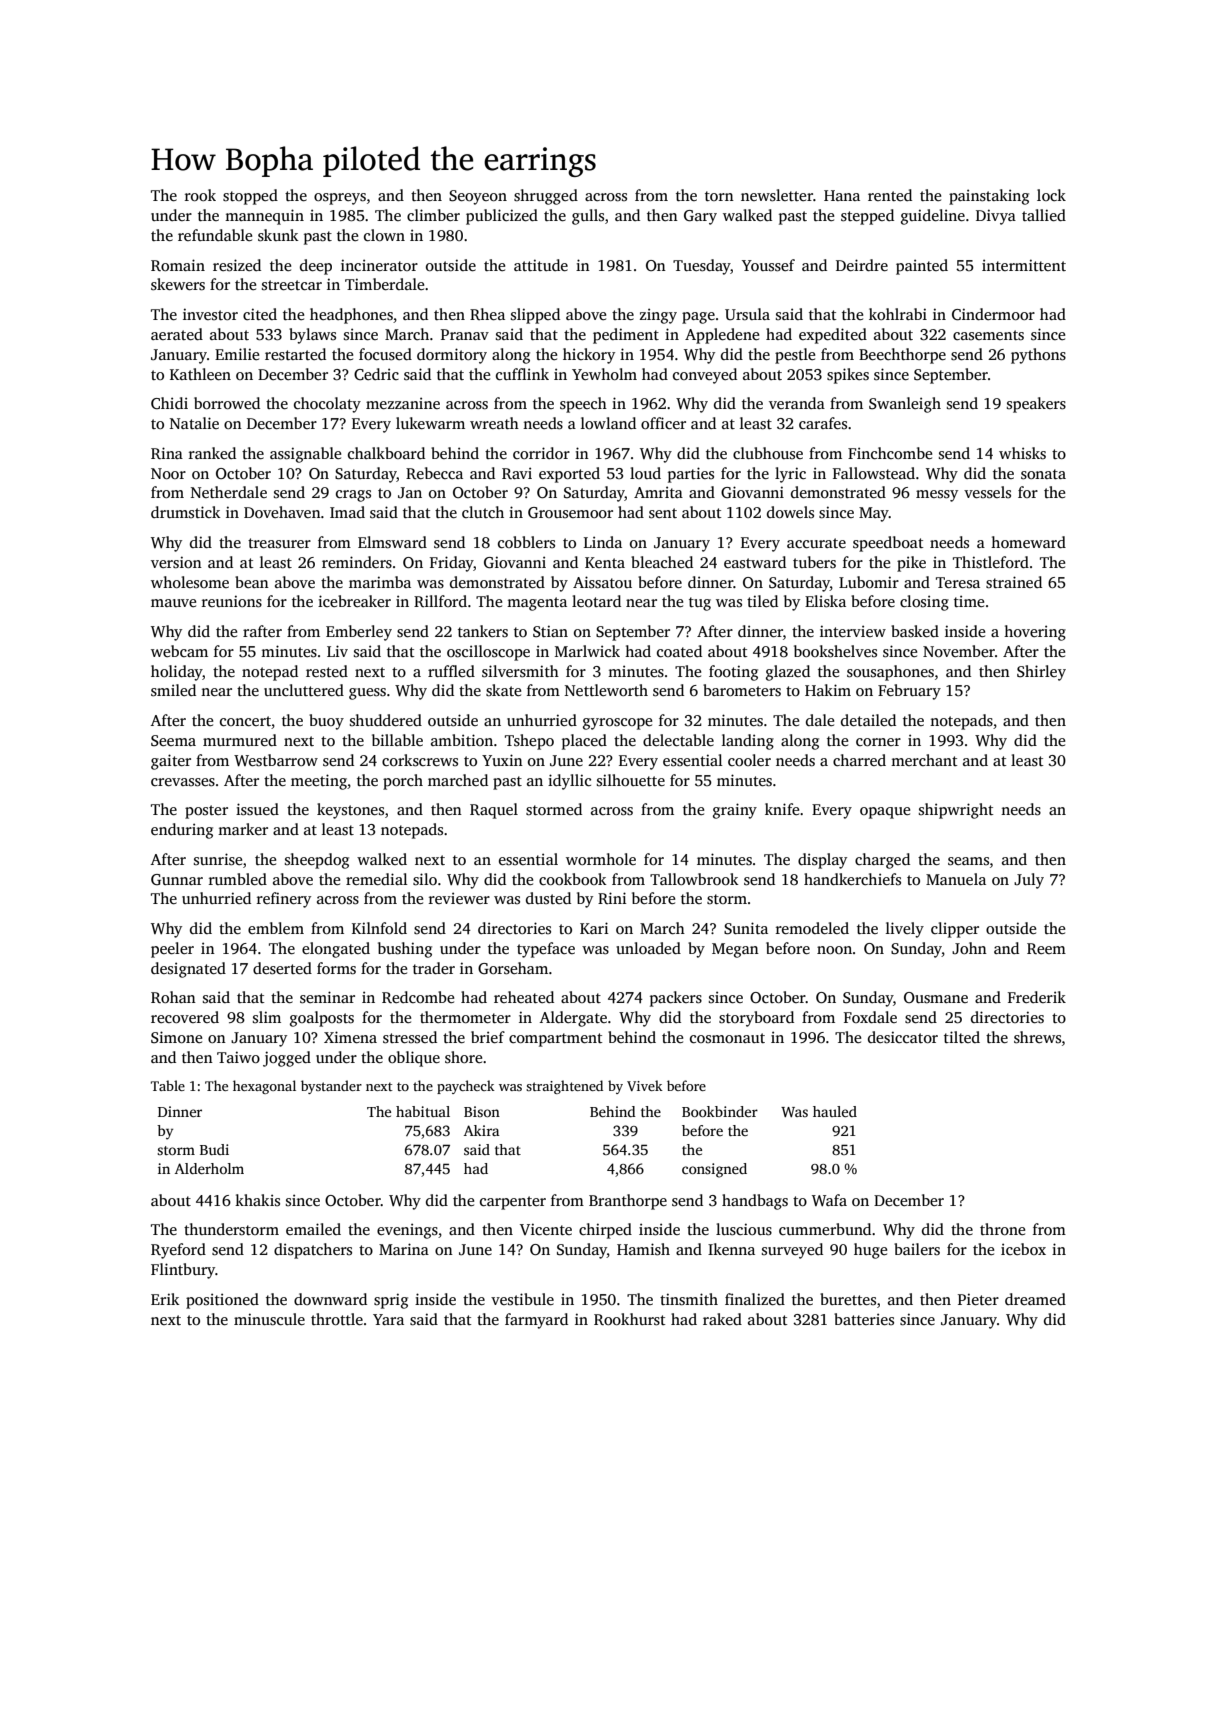  Describe the element at coordinates (989, 197) in the screenshot. I see `painstaking` at that location.
